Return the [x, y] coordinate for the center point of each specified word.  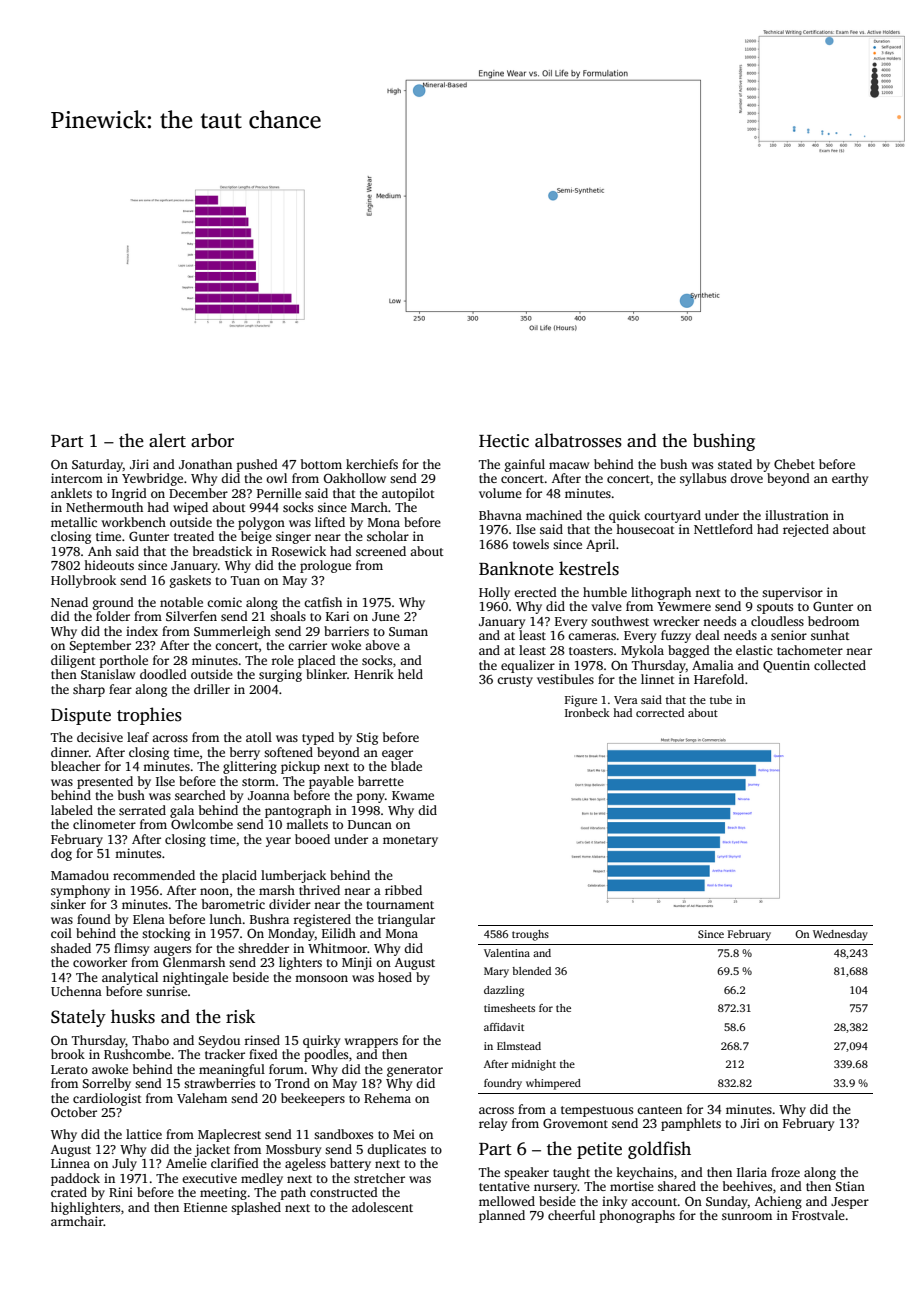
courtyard [672, 516]
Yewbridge [152, 479]
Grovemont [575, 1123]
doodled [163, 674]
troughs [530, 935]
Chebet [794, 464]
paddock [75, 1179]
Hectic [504, 441]
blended [531, 971]
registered [322, 920]
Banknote [516, 568]
